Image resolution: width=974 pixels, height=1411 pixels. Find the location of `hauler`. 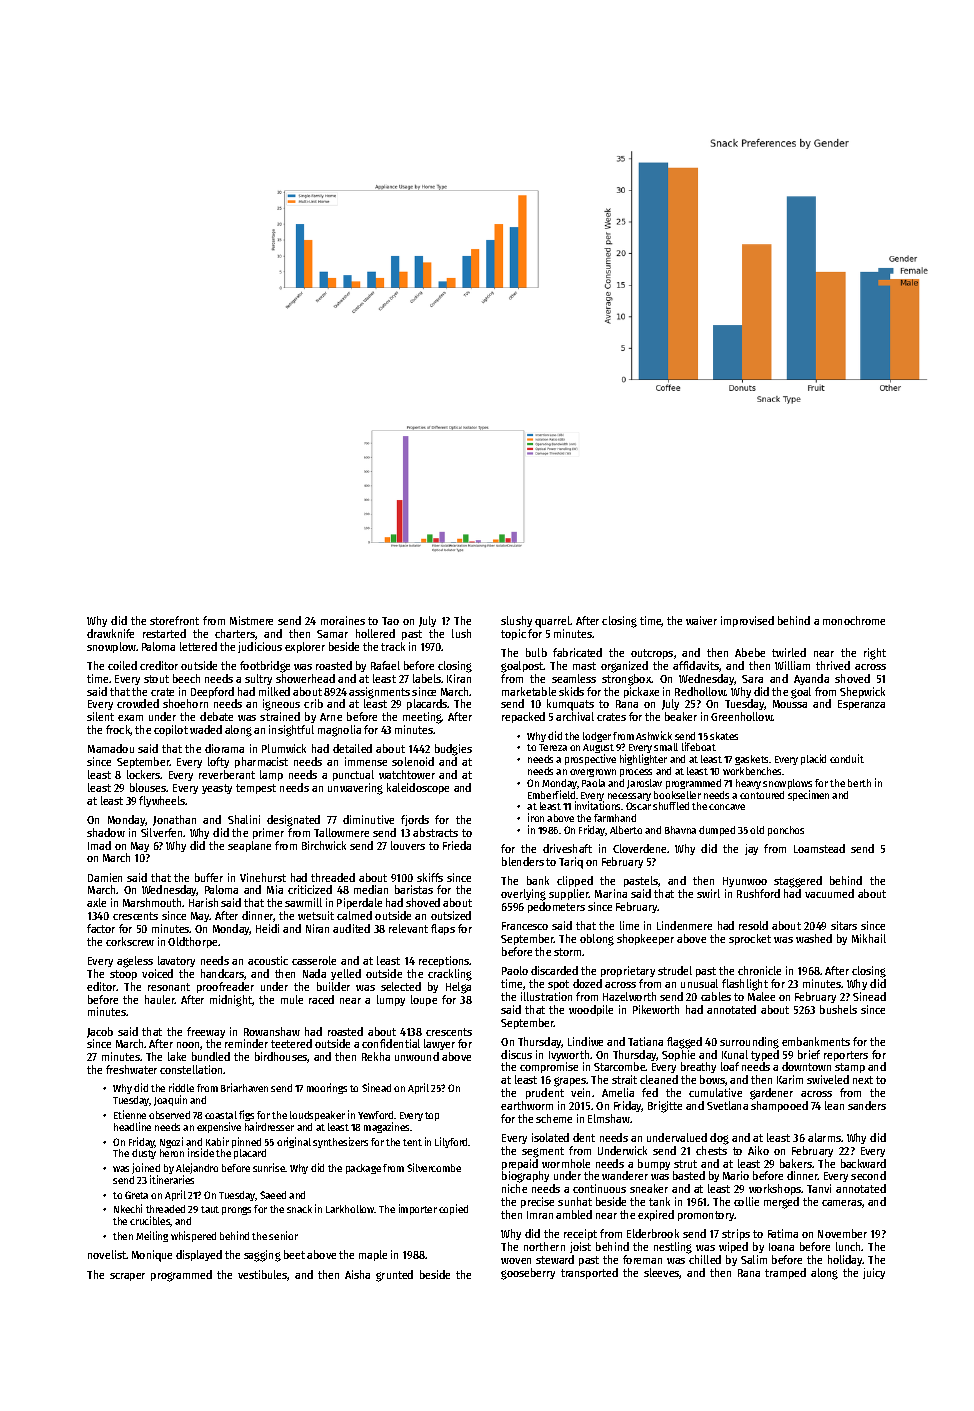

hauler is located at coordinates (160, 999).
